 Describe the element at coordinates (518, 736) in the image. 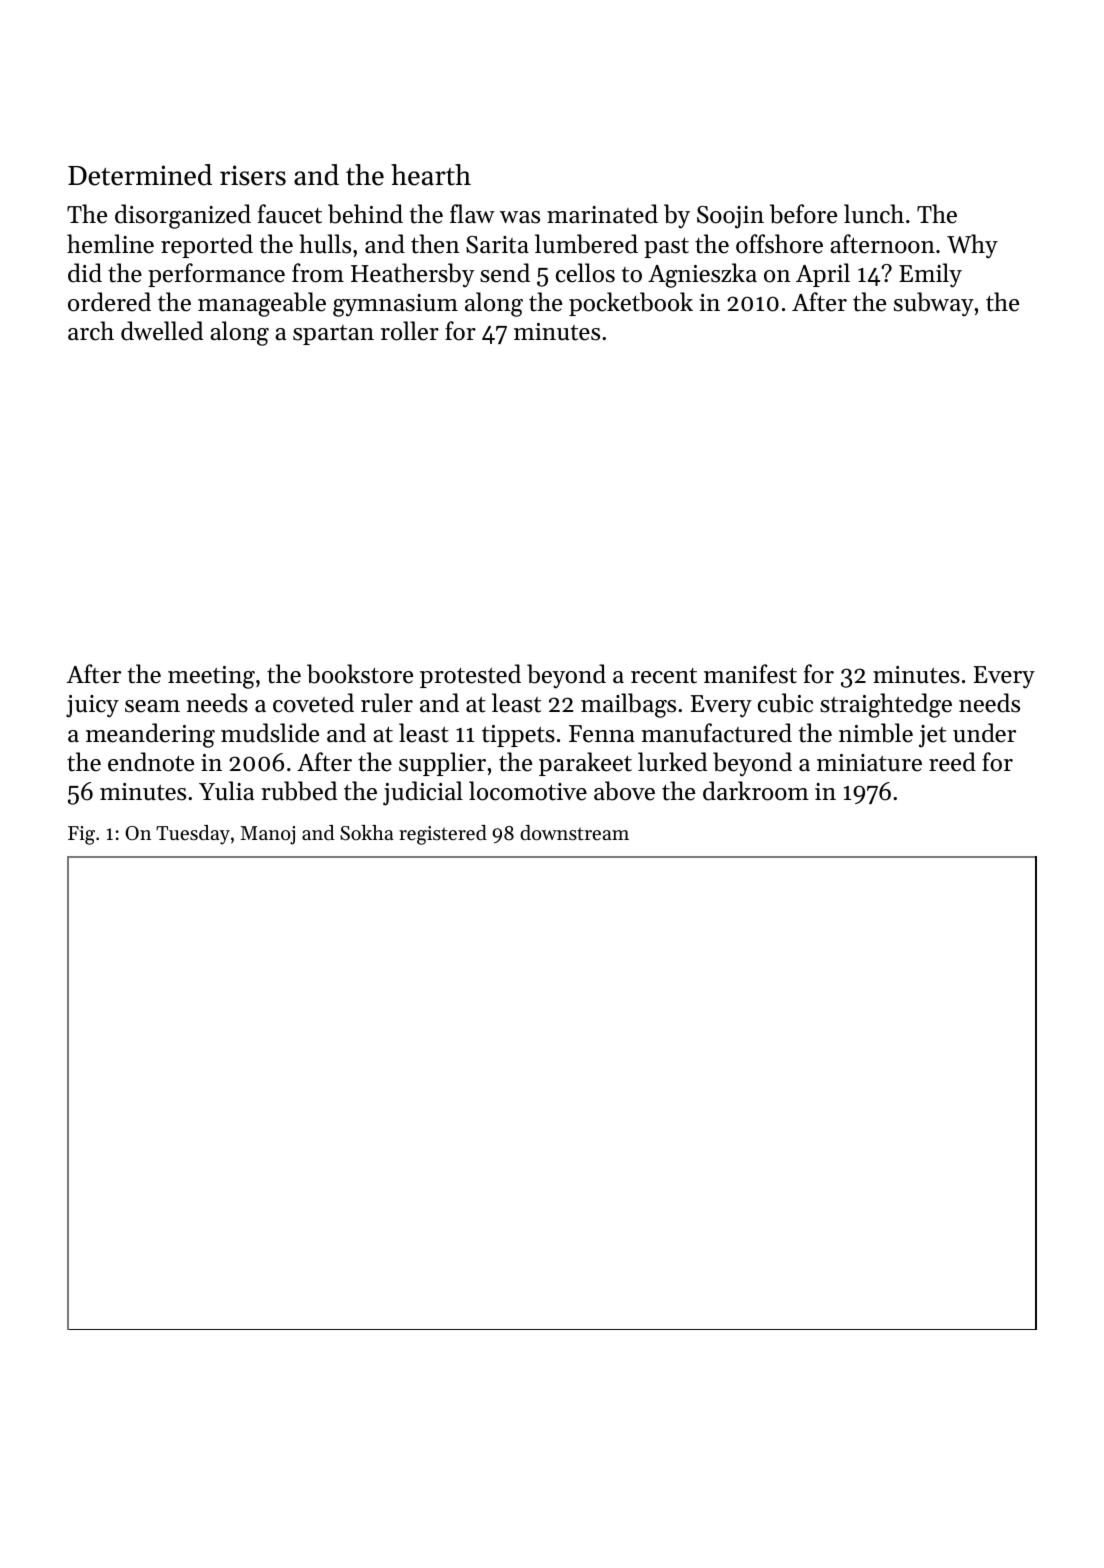

I see `tippets` at that location.
